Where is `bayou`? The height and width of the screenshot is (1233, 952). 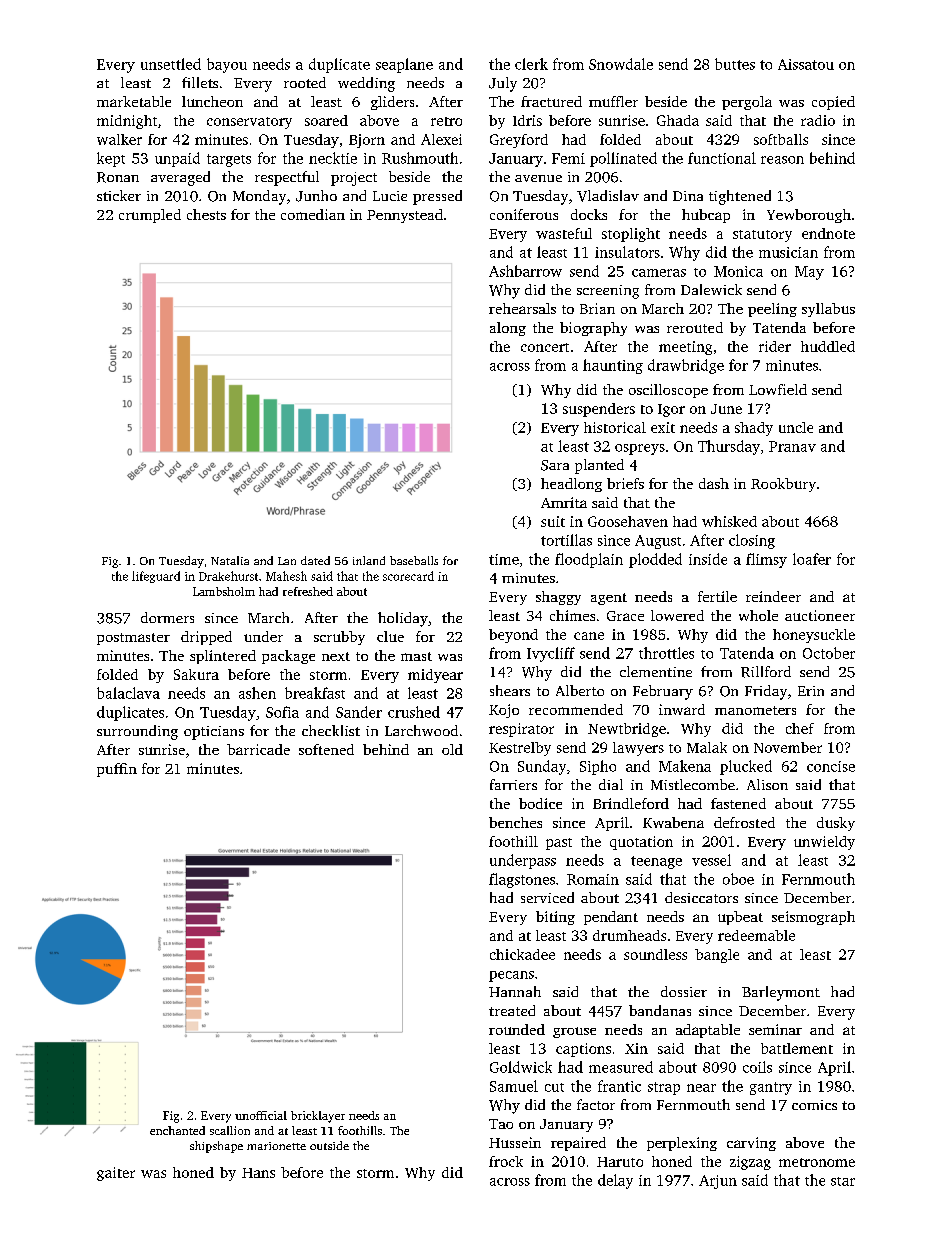
bayou is located at coordinates (227, 65).
